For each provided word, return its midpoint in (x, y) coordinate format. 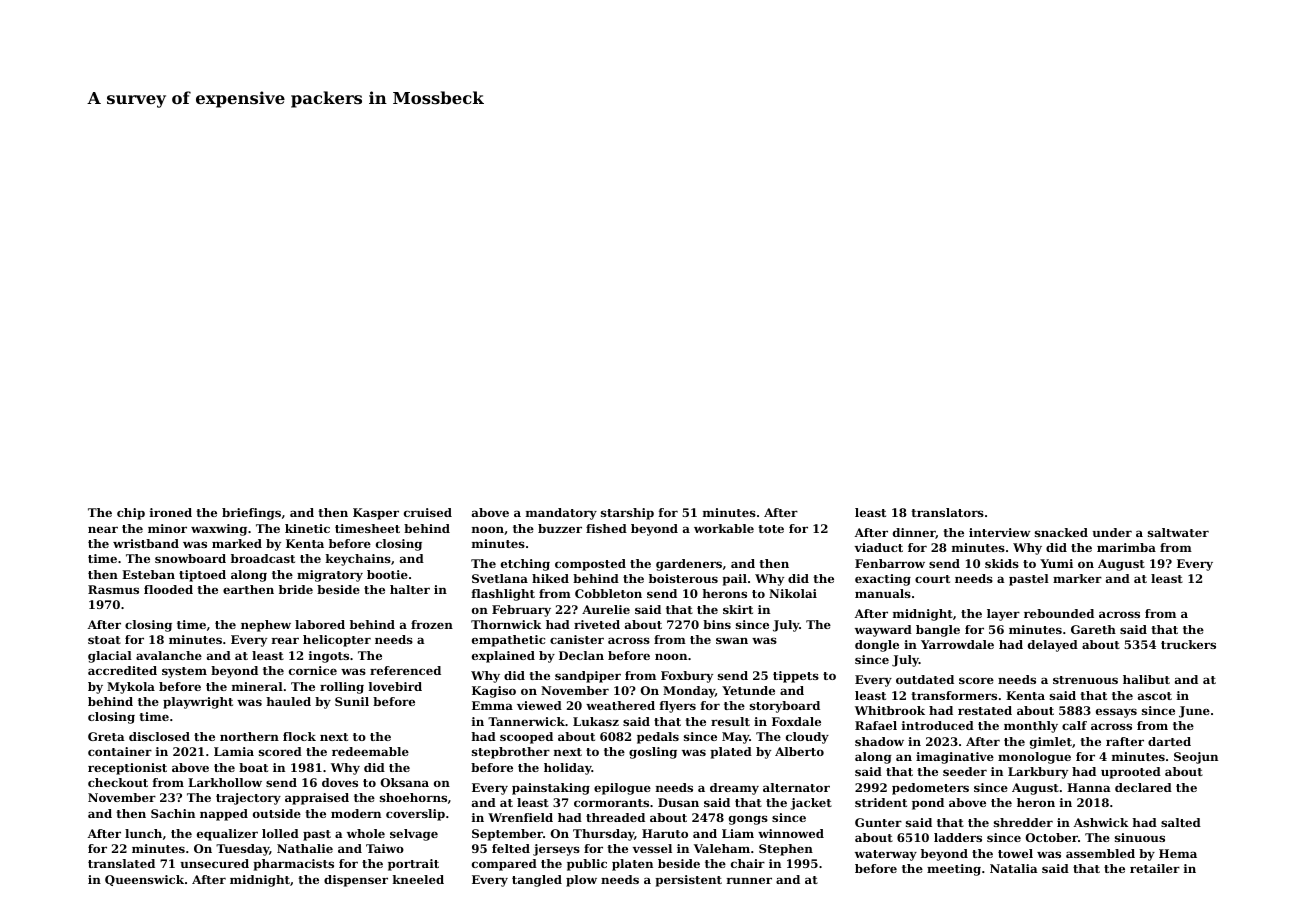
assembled (1100, 853)
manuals (883, 593)
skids (1002, 563)
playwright (198, 703)
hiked (550, 578)
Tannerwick (526, 721)
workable (724, 528)
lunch (143, 833)
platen (632, 865)
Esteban (148, 574)
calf (1074, 725)
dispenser (356, 881)
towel (1015, 853)
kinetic (307, 528)
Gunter (878, 822)
